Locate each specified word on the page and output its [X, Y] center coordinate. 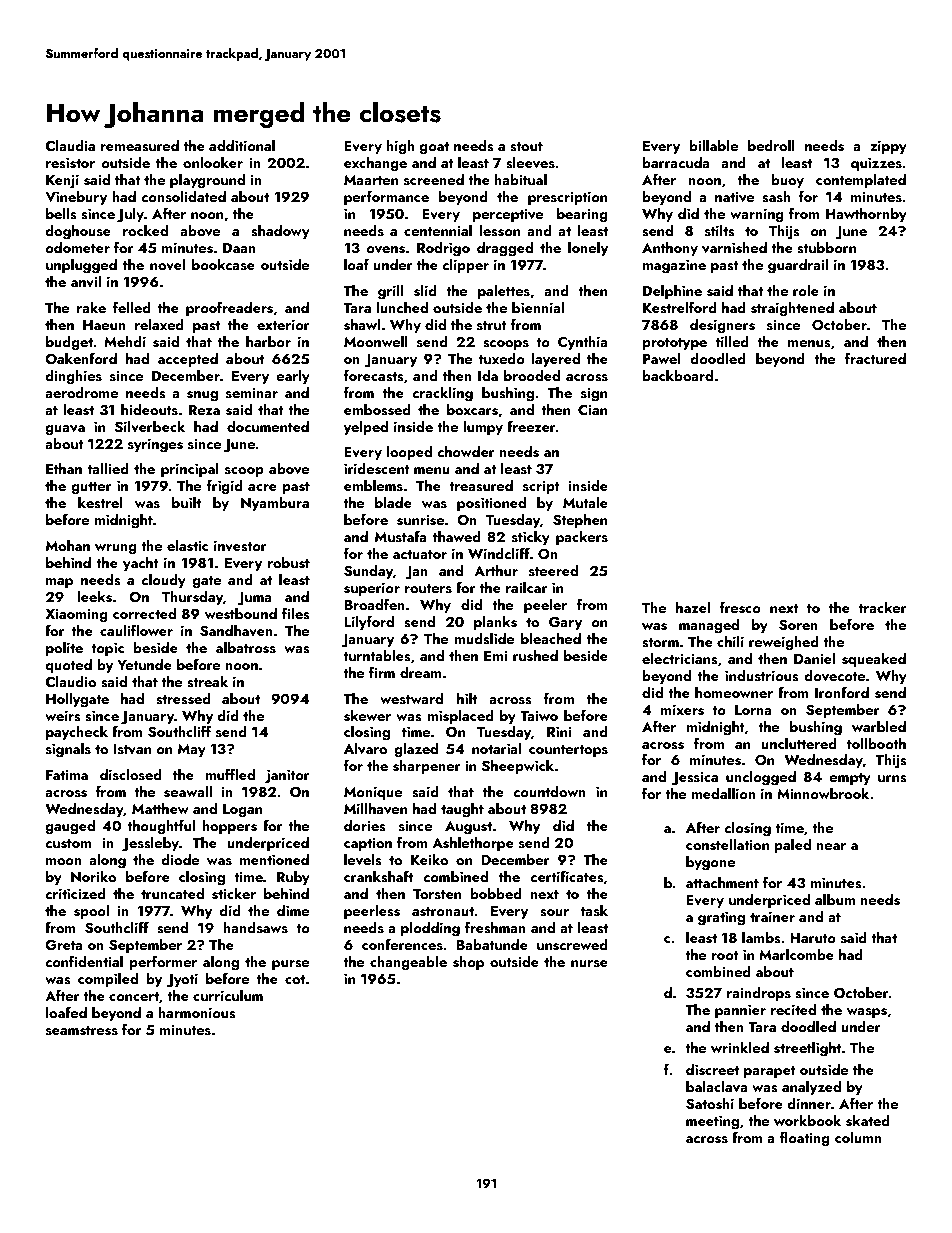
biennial [538, 307]
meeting [712, 1123]
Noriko [93, 876]
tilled [732, 341]
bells [61, 213]
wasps [867, 1013]
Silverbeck [150, 426]
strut [492, 326]
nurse [589, 964]
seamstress [82, 1031]
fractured [875, 358]
